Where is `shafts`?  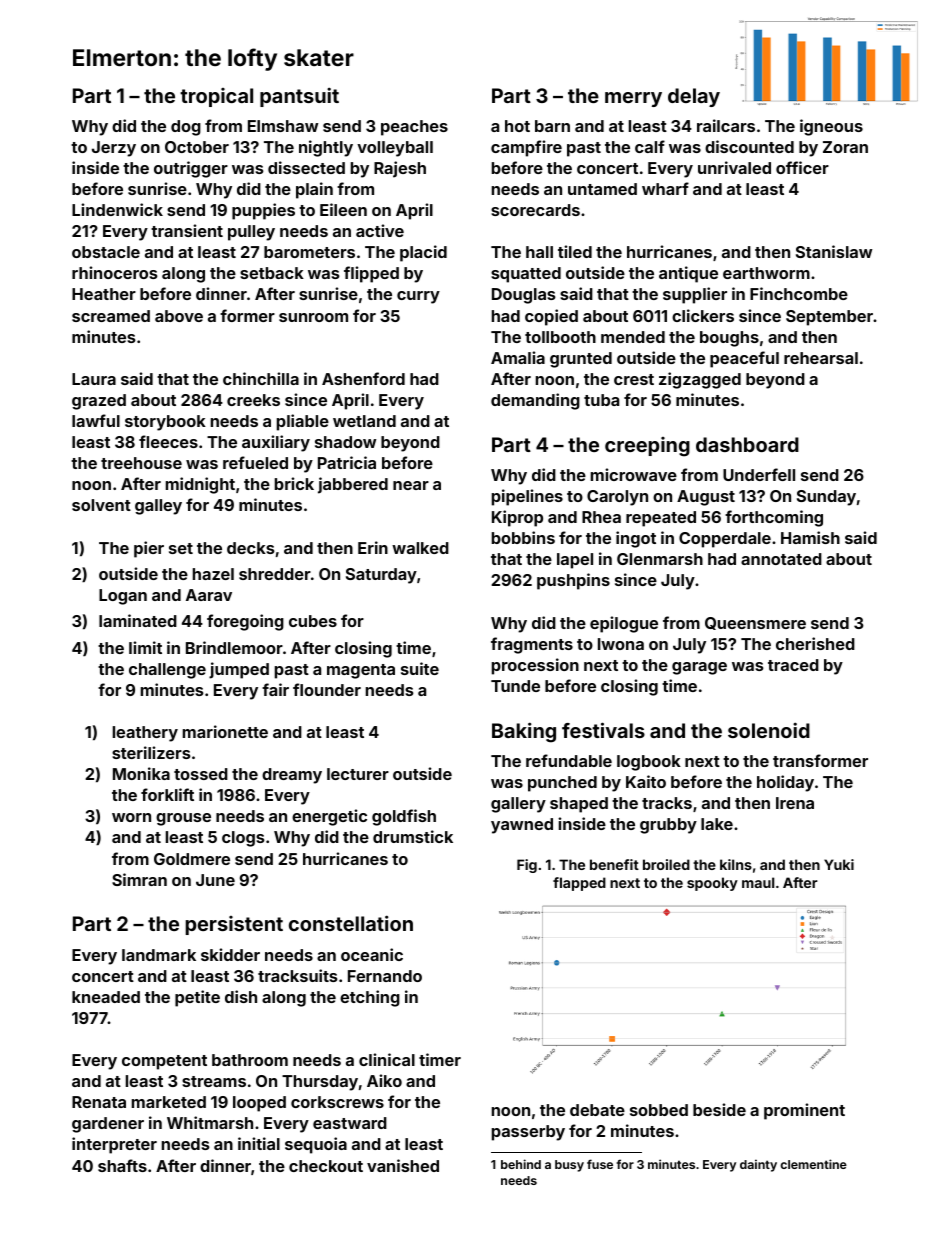 shafts is located at coordinates (122, 1165).
